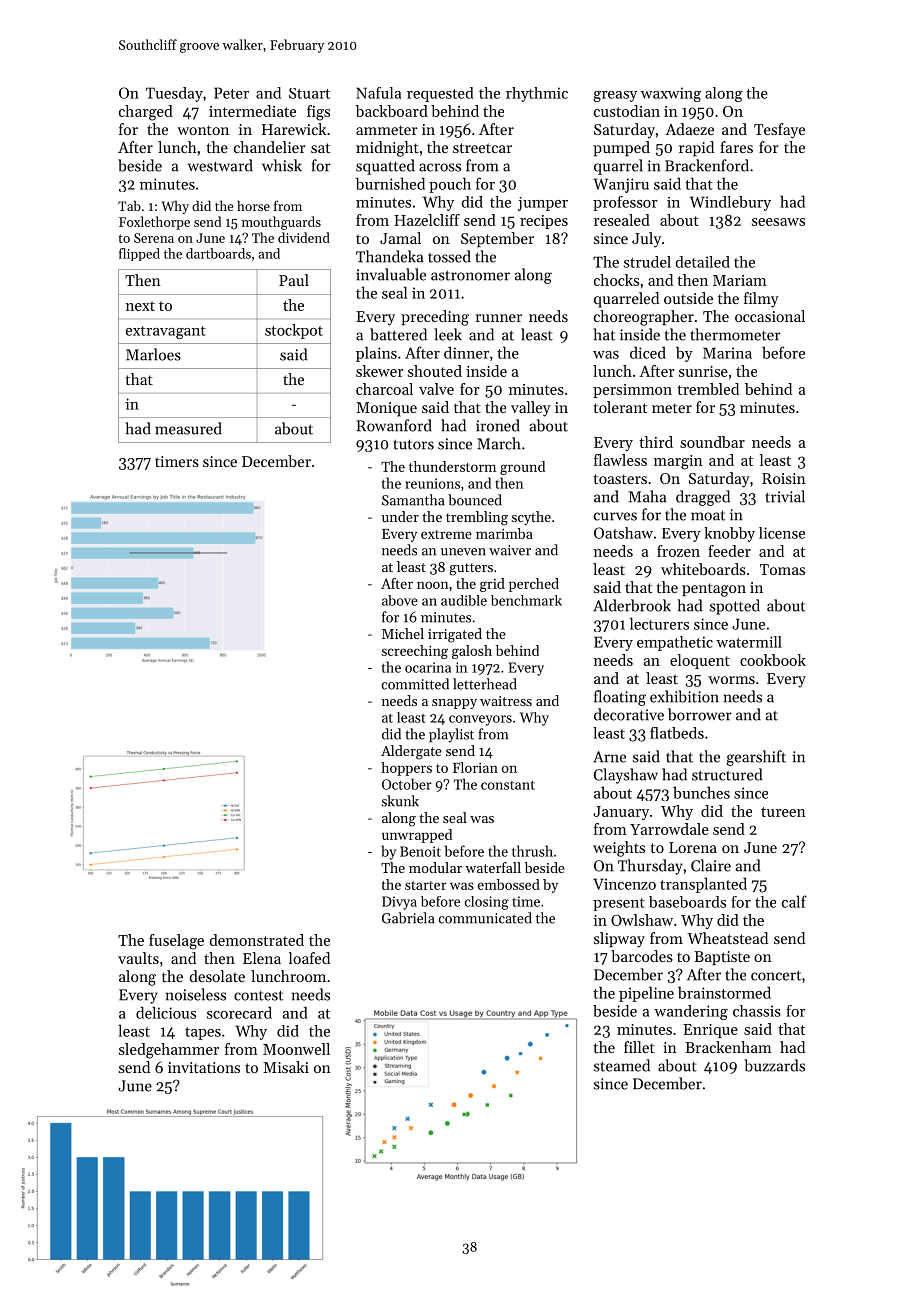 Image resolution: width=924 pixels, height=1308 pixels. Describe the element at coordinates (188, 428) in the screenshot. I see `measured` at that location.
